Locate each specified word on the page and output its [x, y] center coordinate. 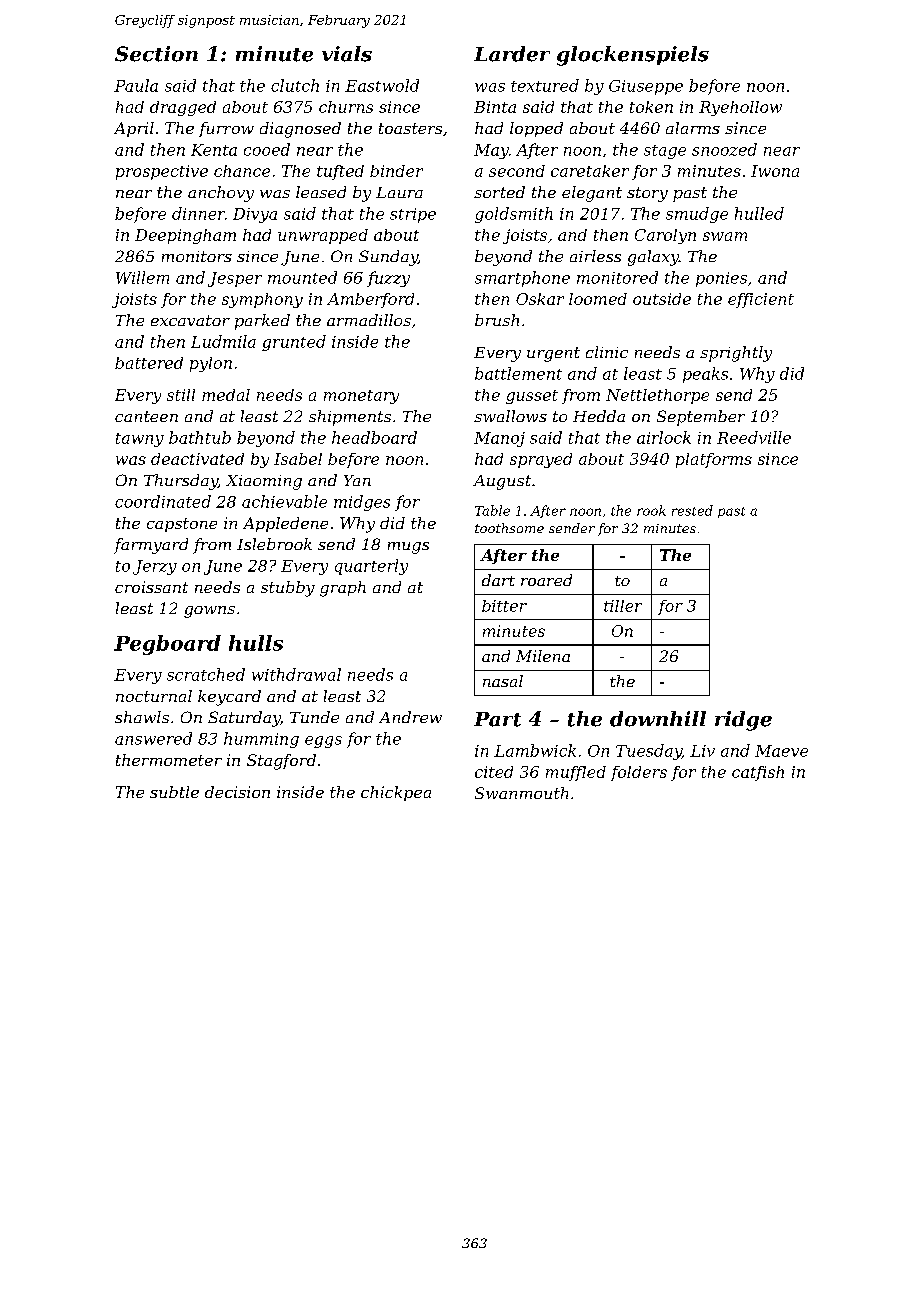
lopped [536, 129]
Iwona [775, 171]
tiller [623, 606]
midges [362, 503]
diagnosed [300, 130]
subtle [174, 792]
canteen [146, 416]
